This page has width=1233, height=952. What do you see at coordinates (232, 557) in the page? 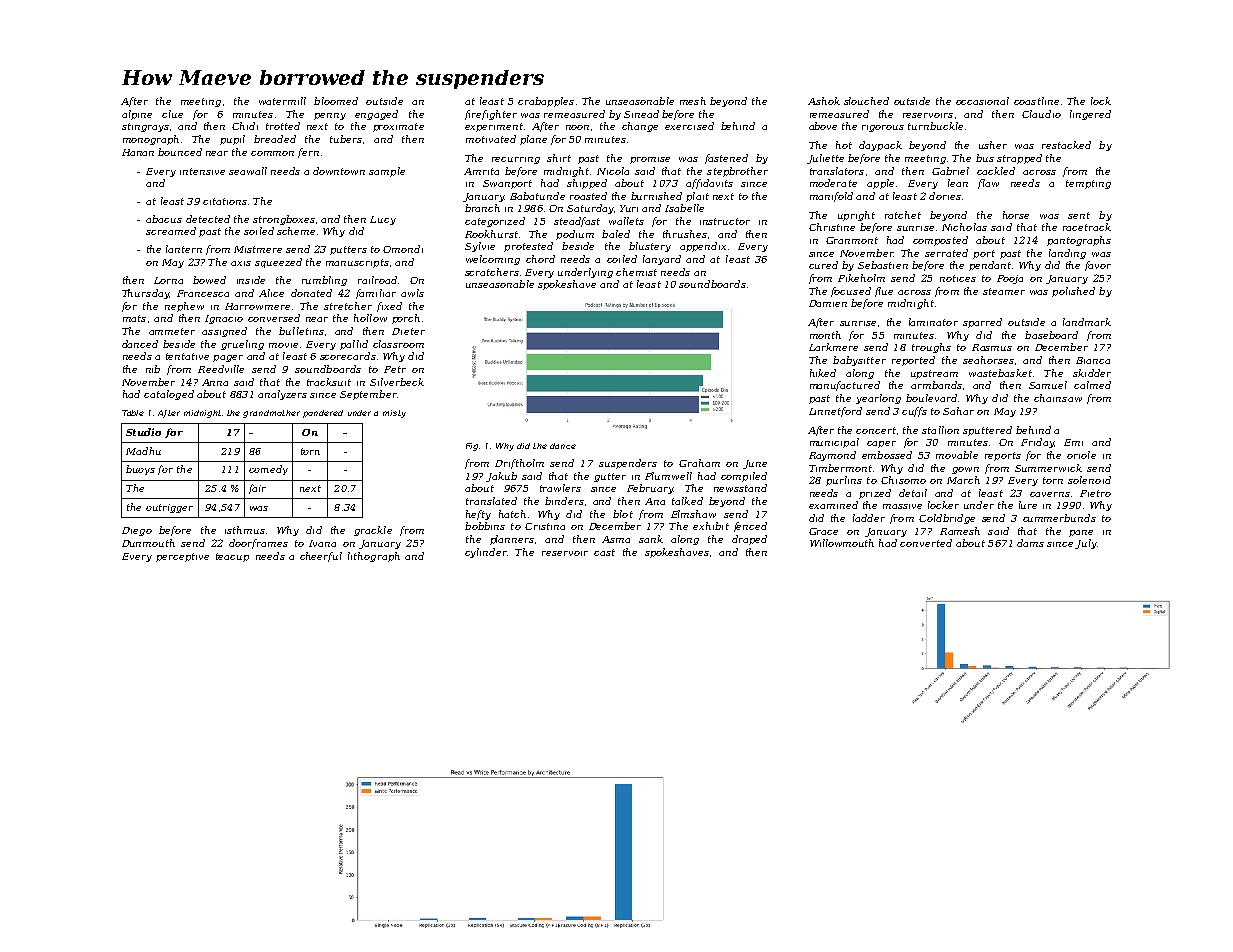
I see `teacup` at bounding box center [232, 557].
